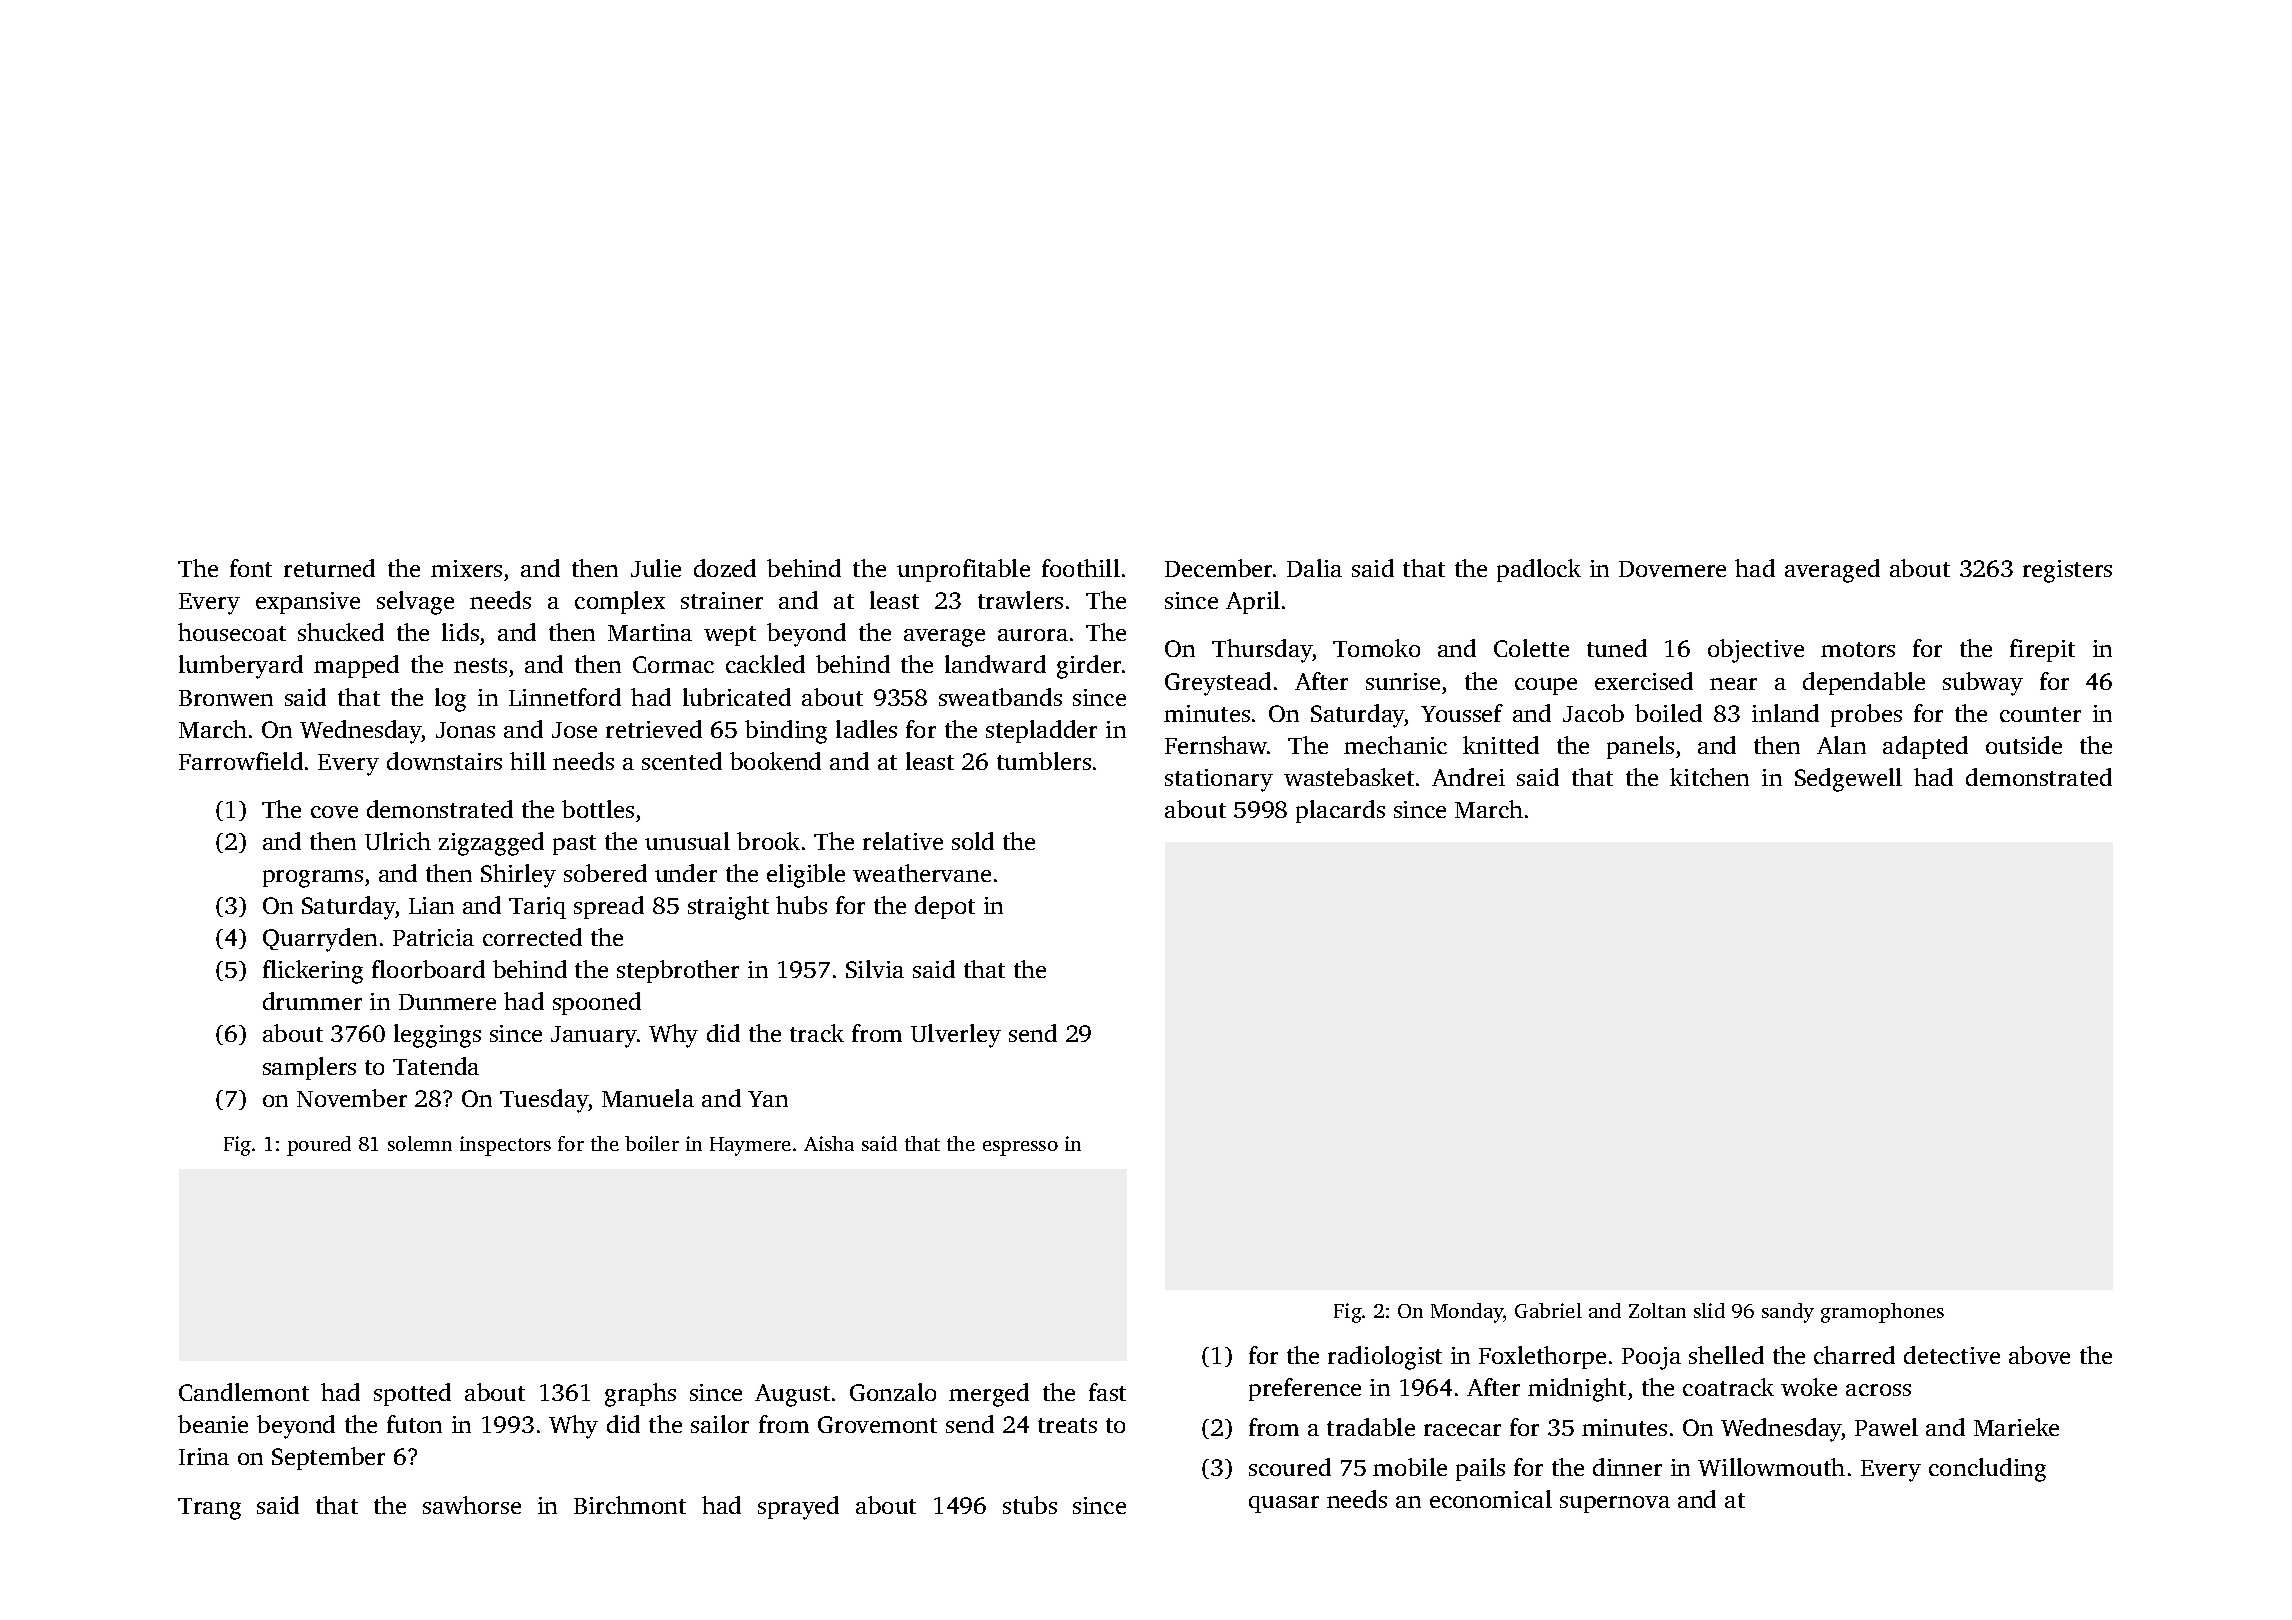 This image has height=1620, width=2292. Describe the element at coordinates (640, 1395) in the image. I see `graphs` at that location.
